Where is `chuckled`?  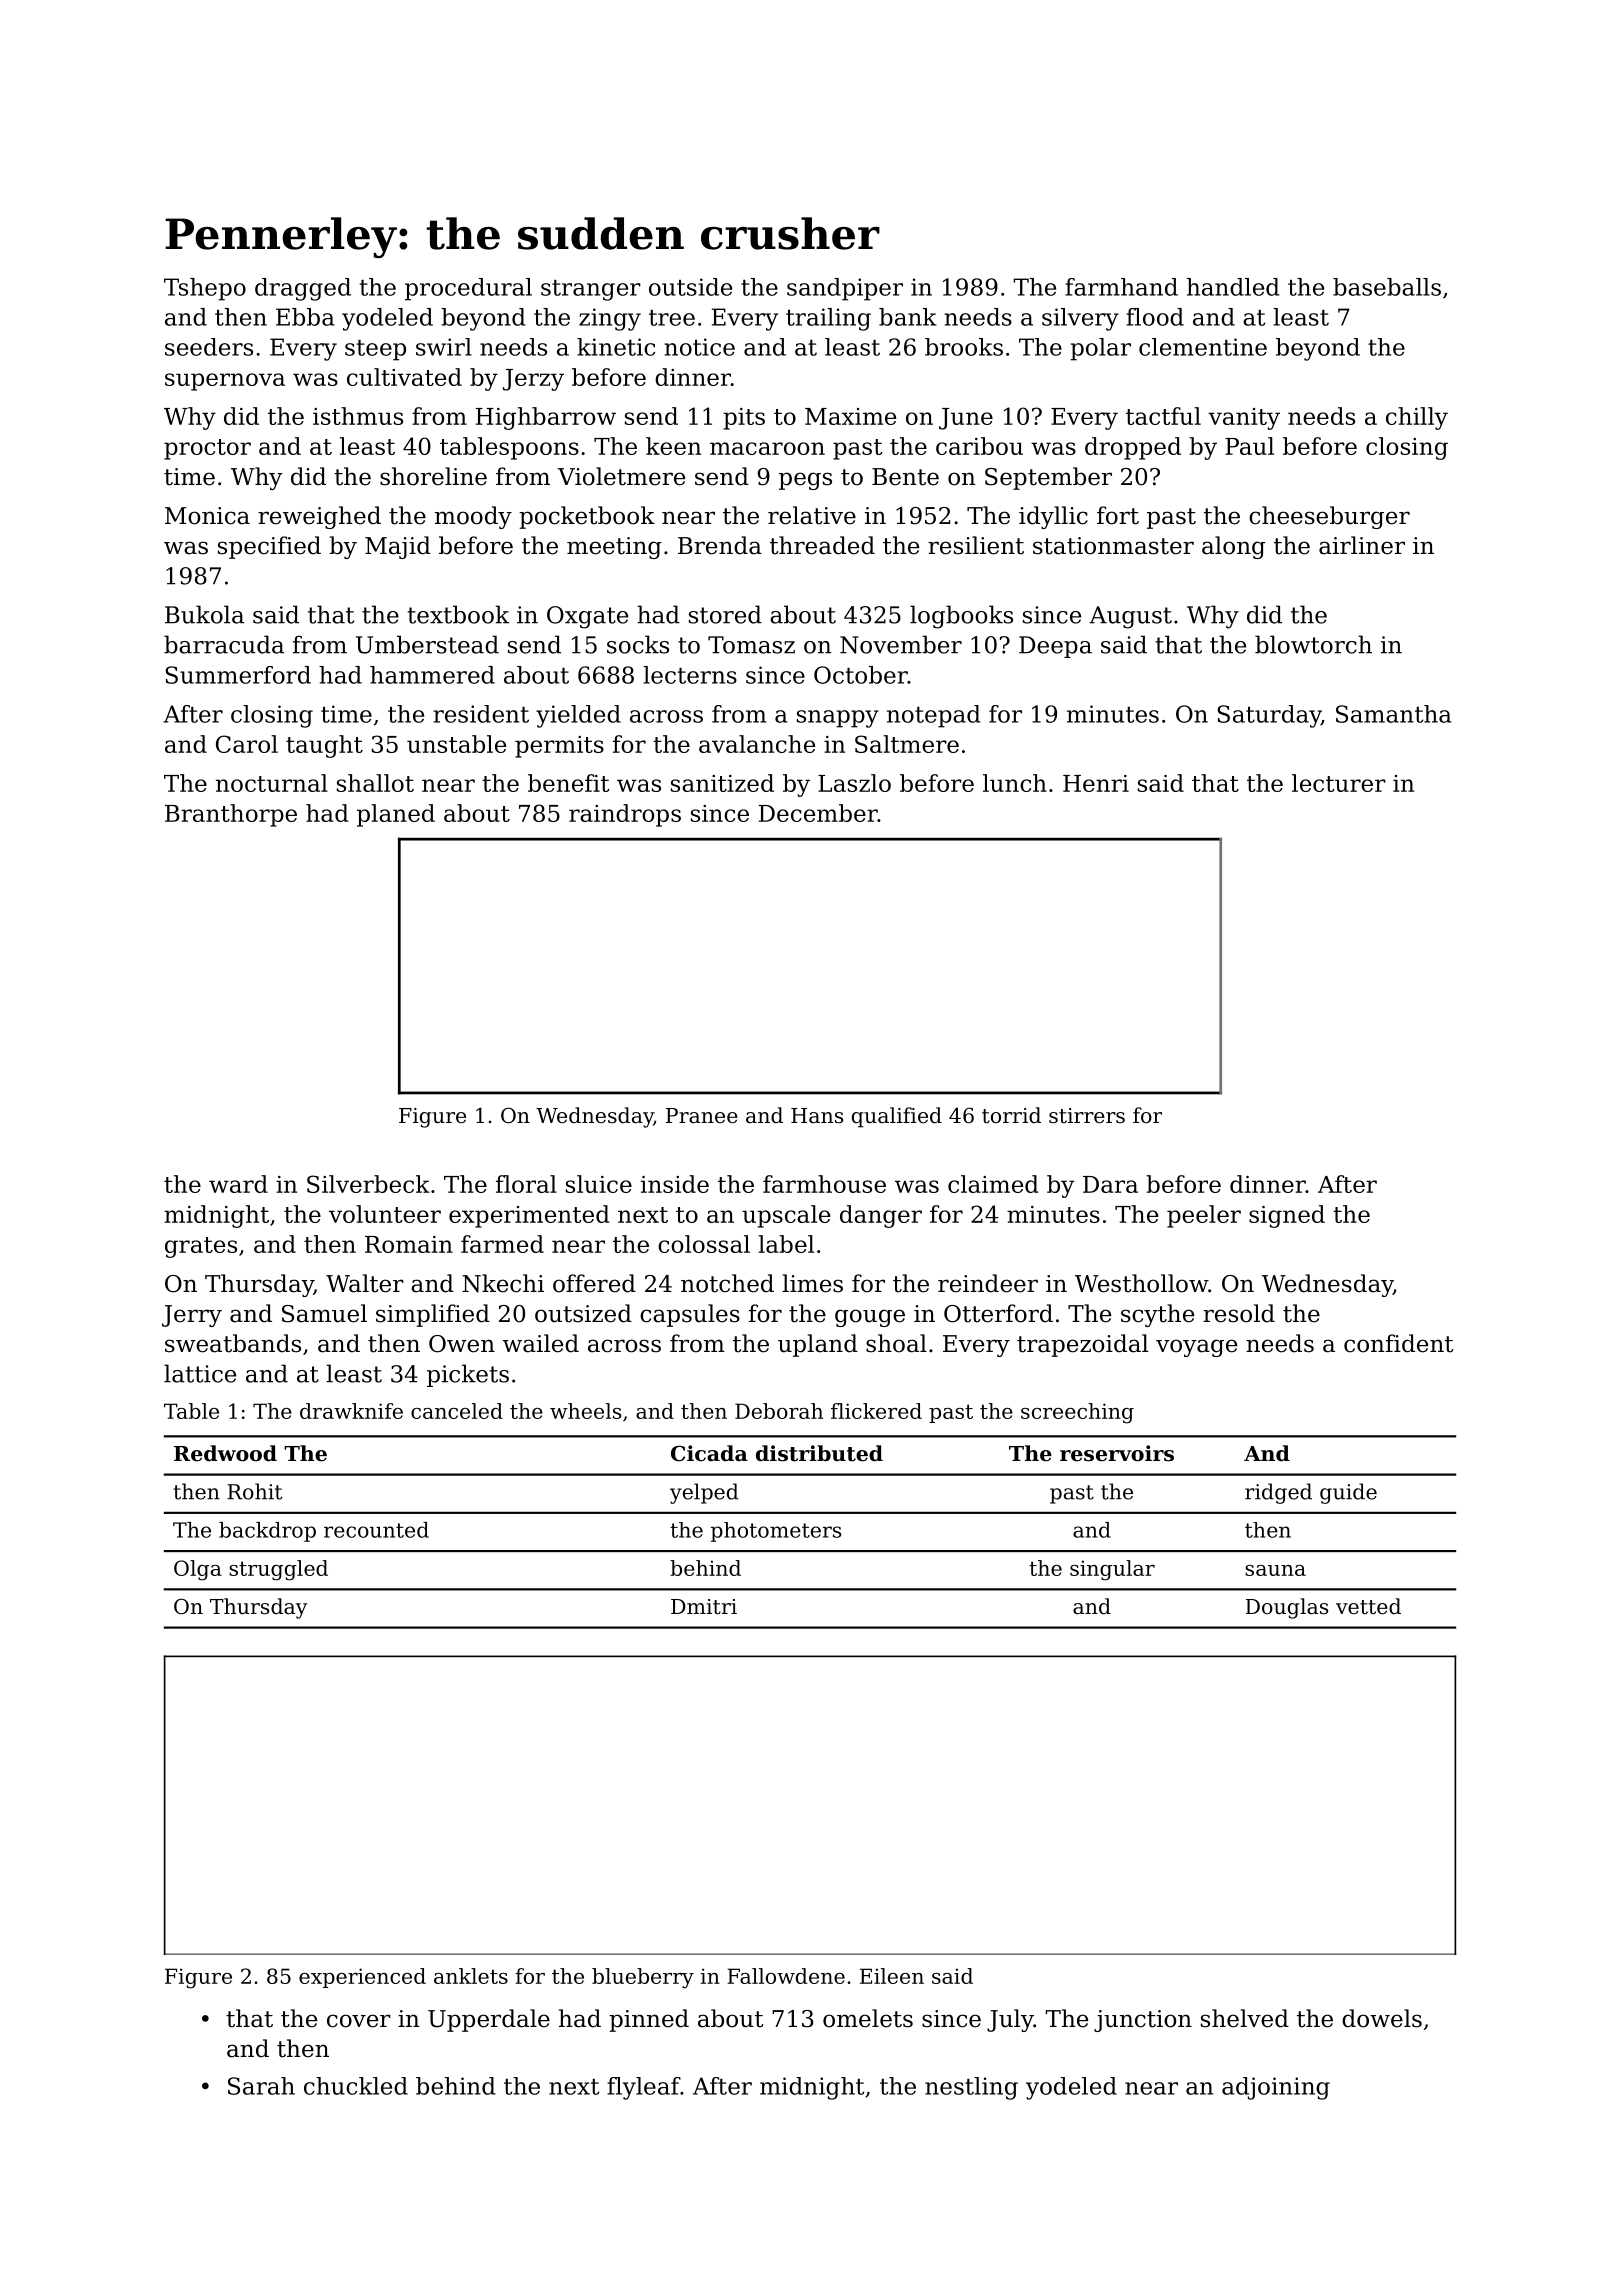 chuckled is located at coordinates (356, 2086).
